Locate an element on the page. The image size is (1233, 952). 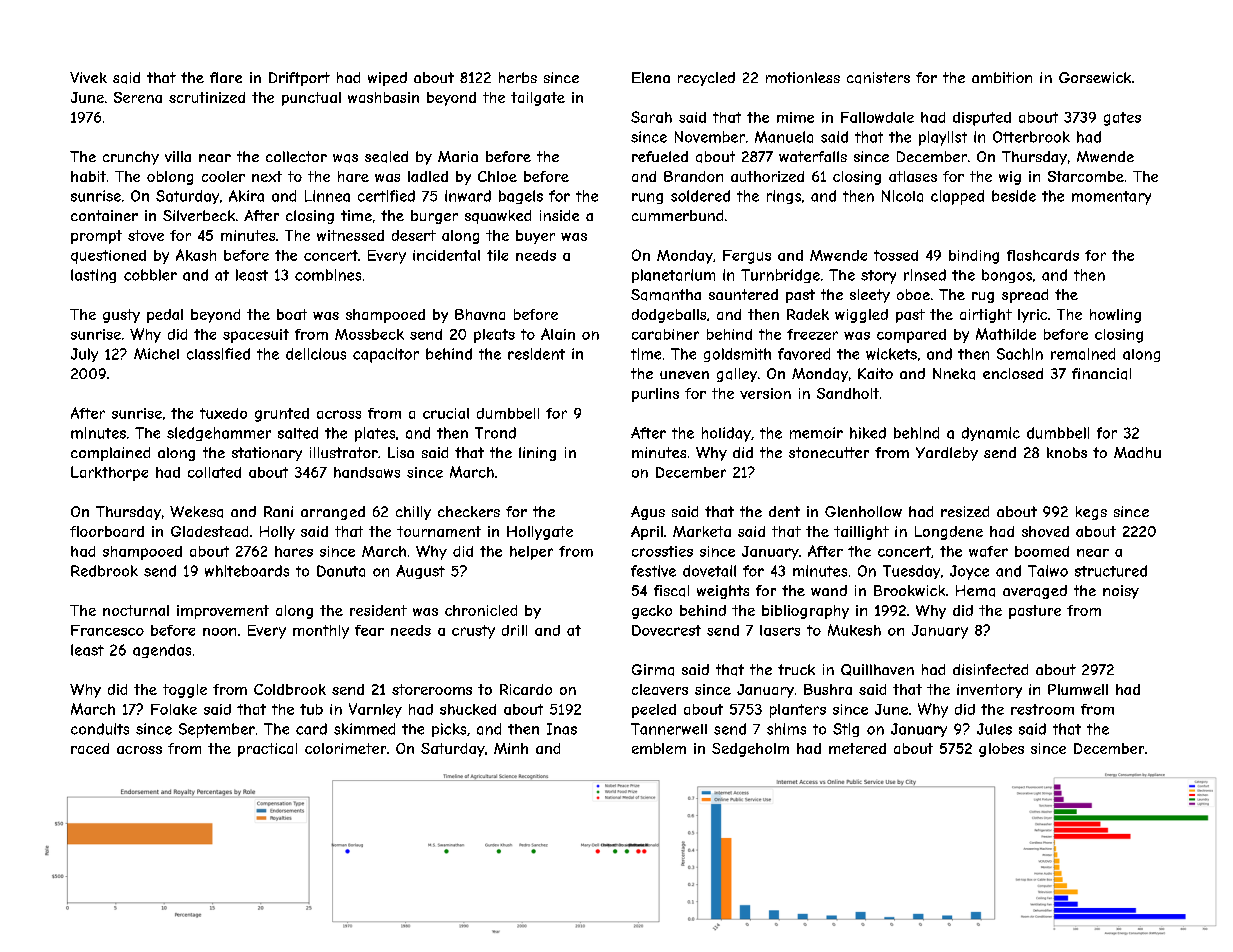
Girma is located at coordinates (653, 670).
